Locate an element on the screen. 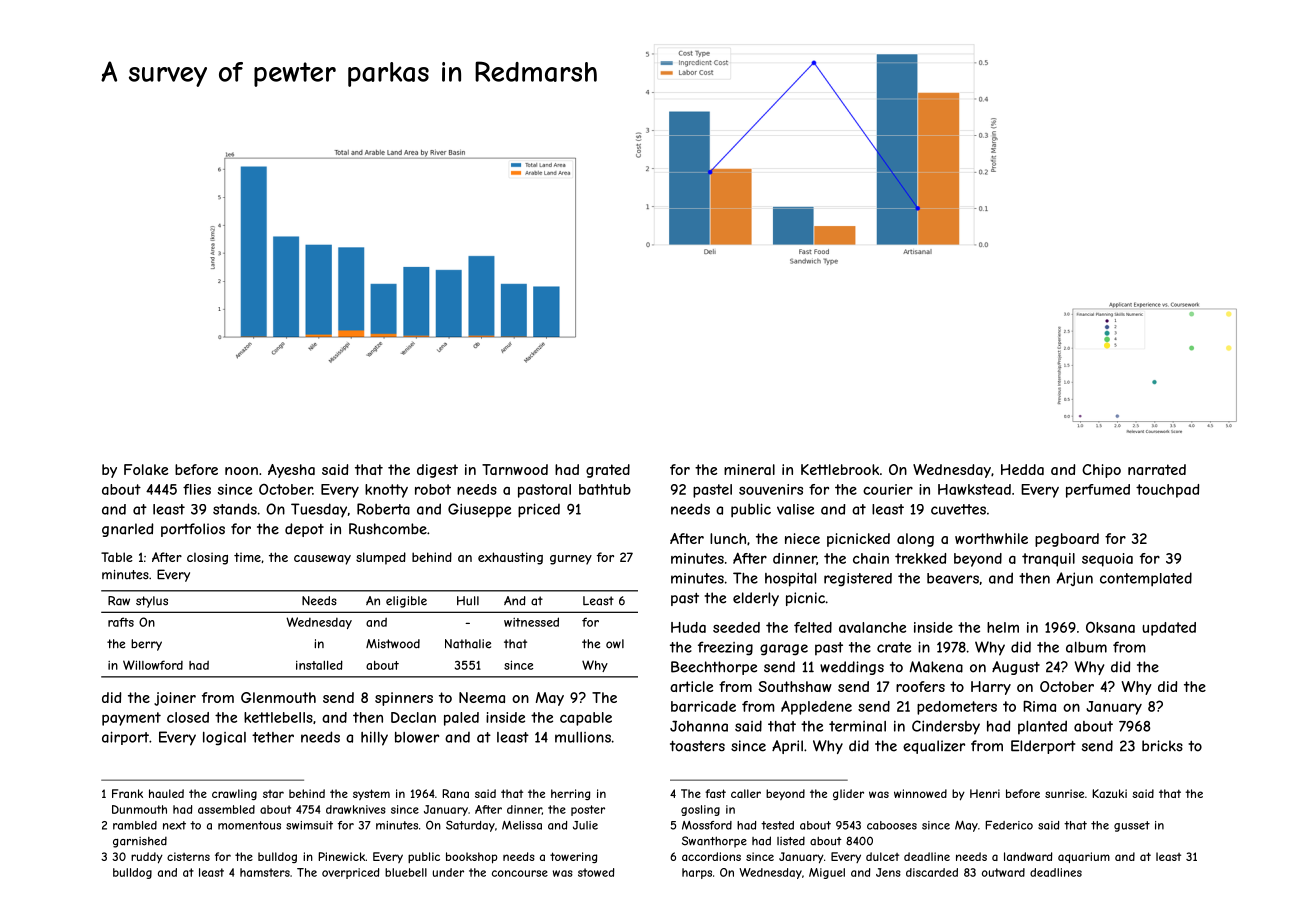 Image resolution: width=1308 pixels, height=924 pixels. logical is located at coordinates (224, 739).
